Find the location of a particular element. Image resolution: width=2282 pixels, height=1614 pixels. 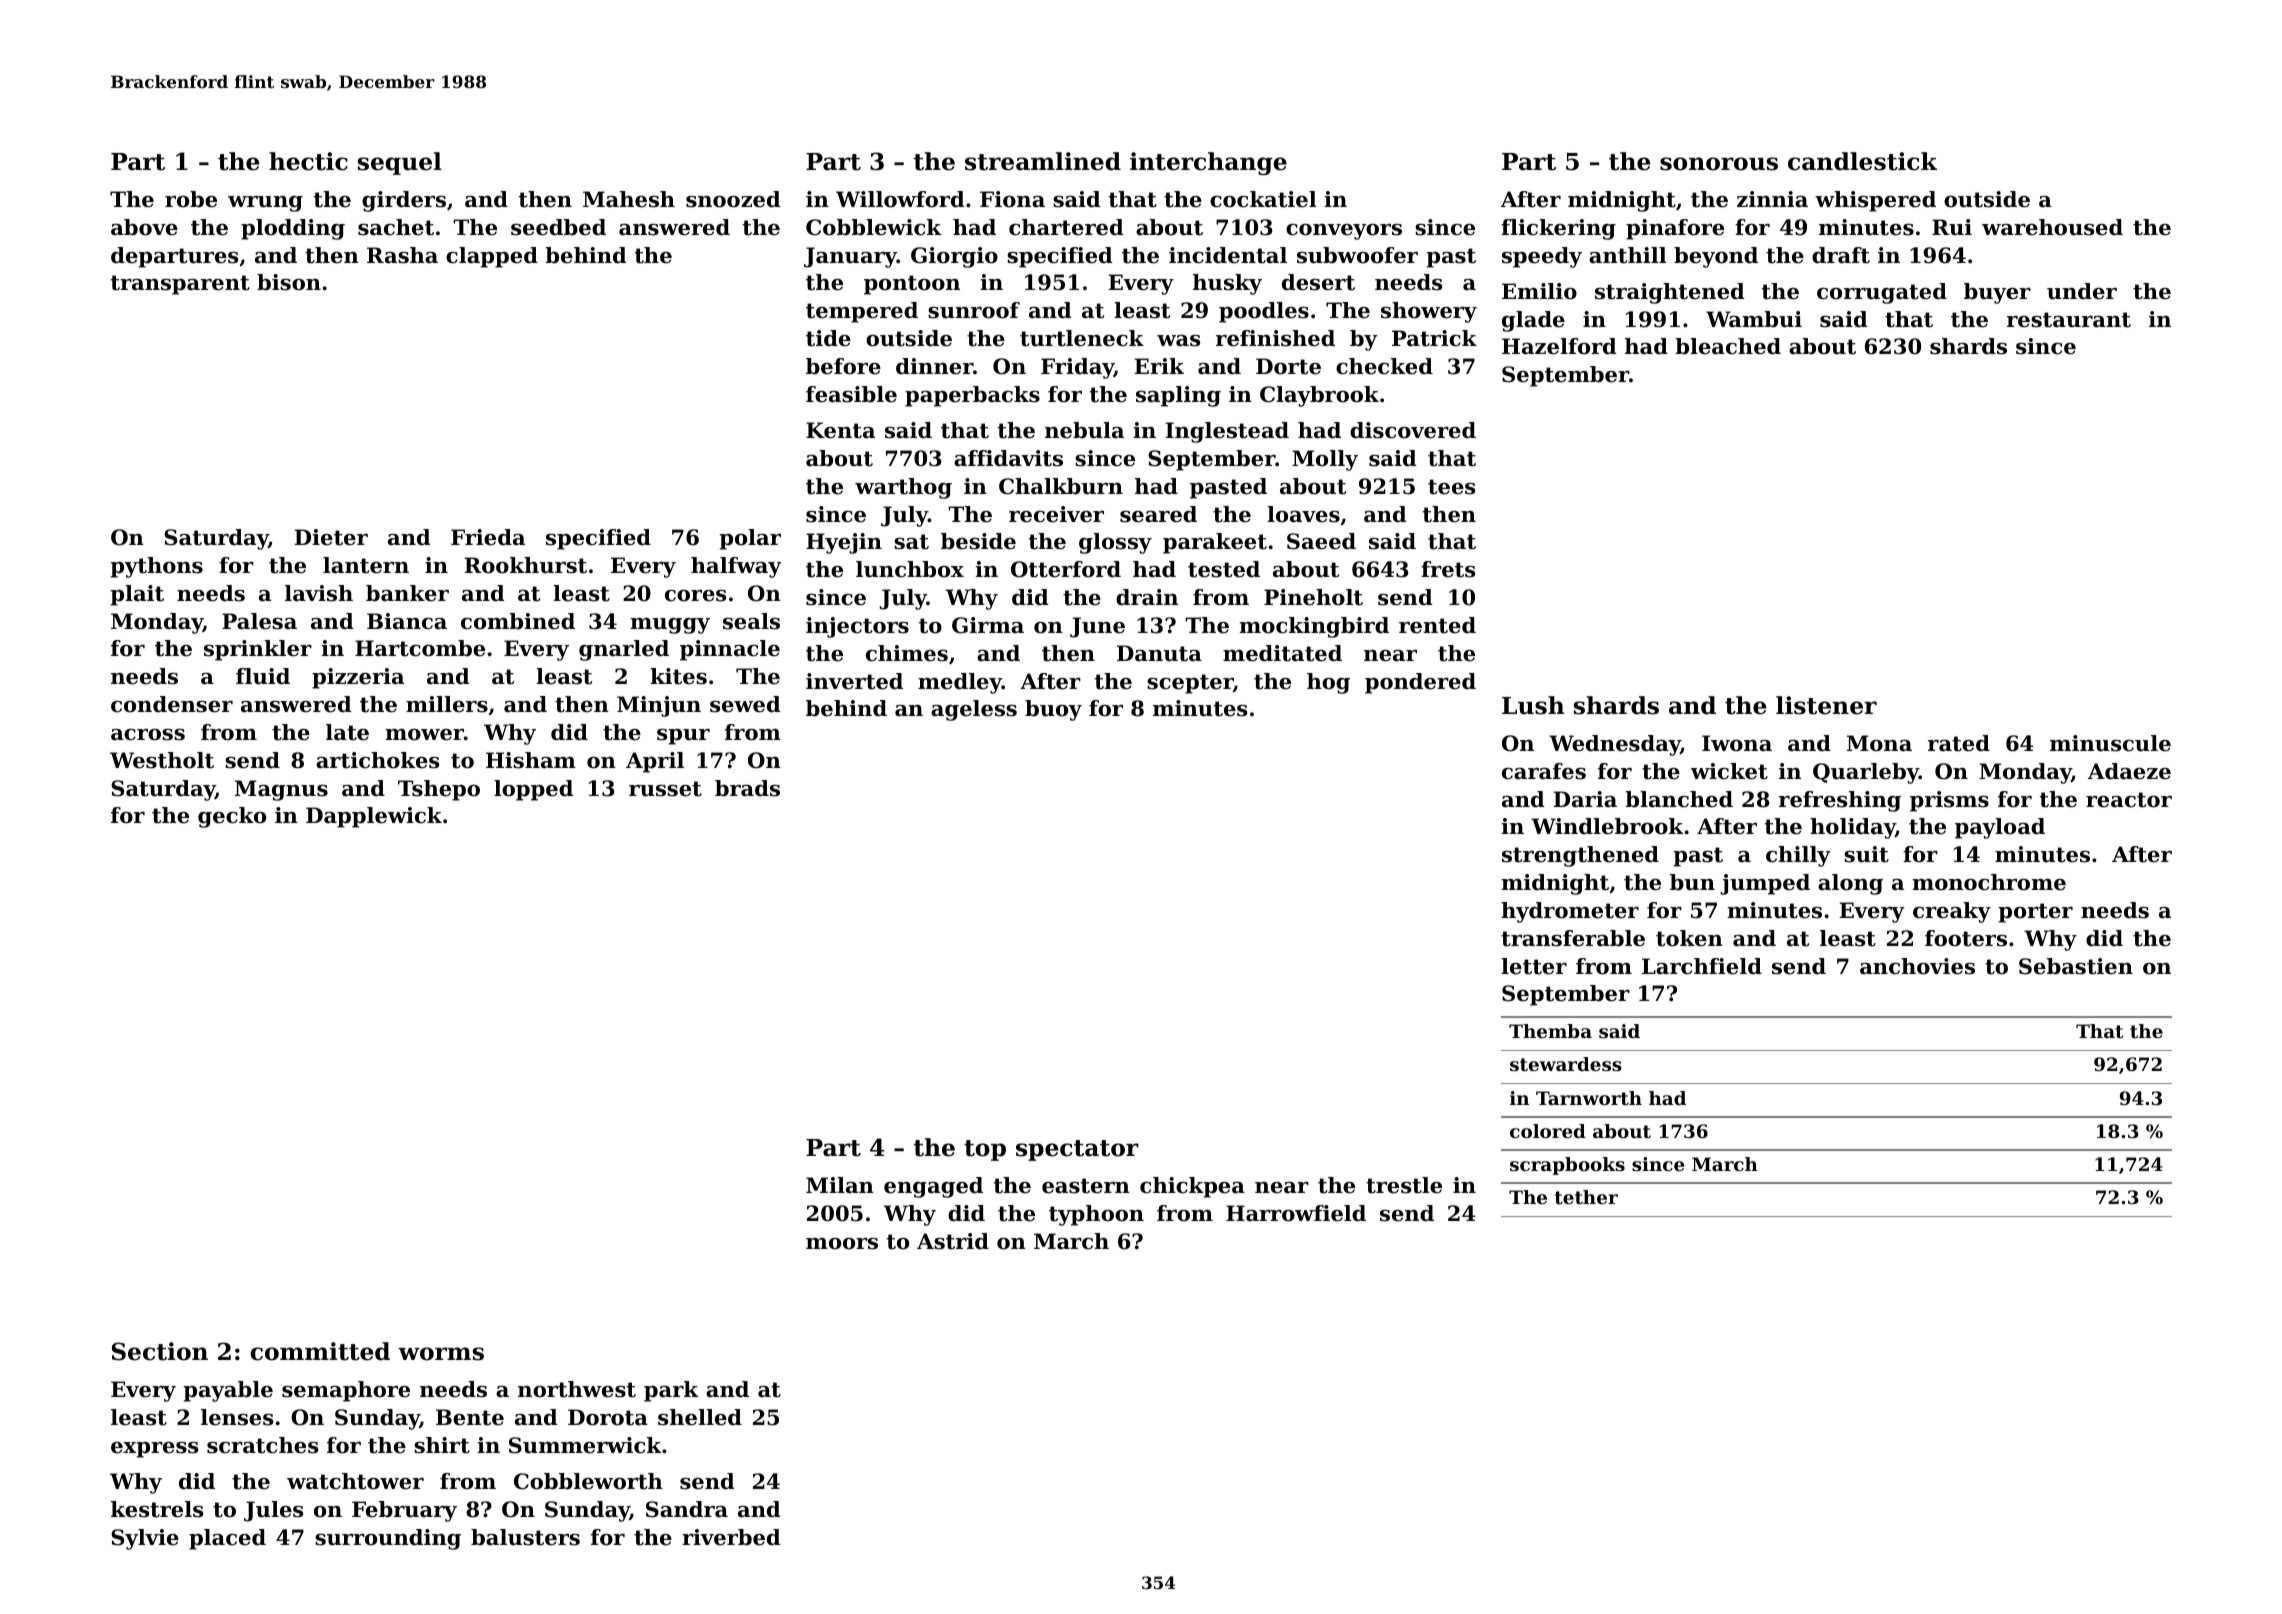

refreshing is located at coordinates (1840, 801).
